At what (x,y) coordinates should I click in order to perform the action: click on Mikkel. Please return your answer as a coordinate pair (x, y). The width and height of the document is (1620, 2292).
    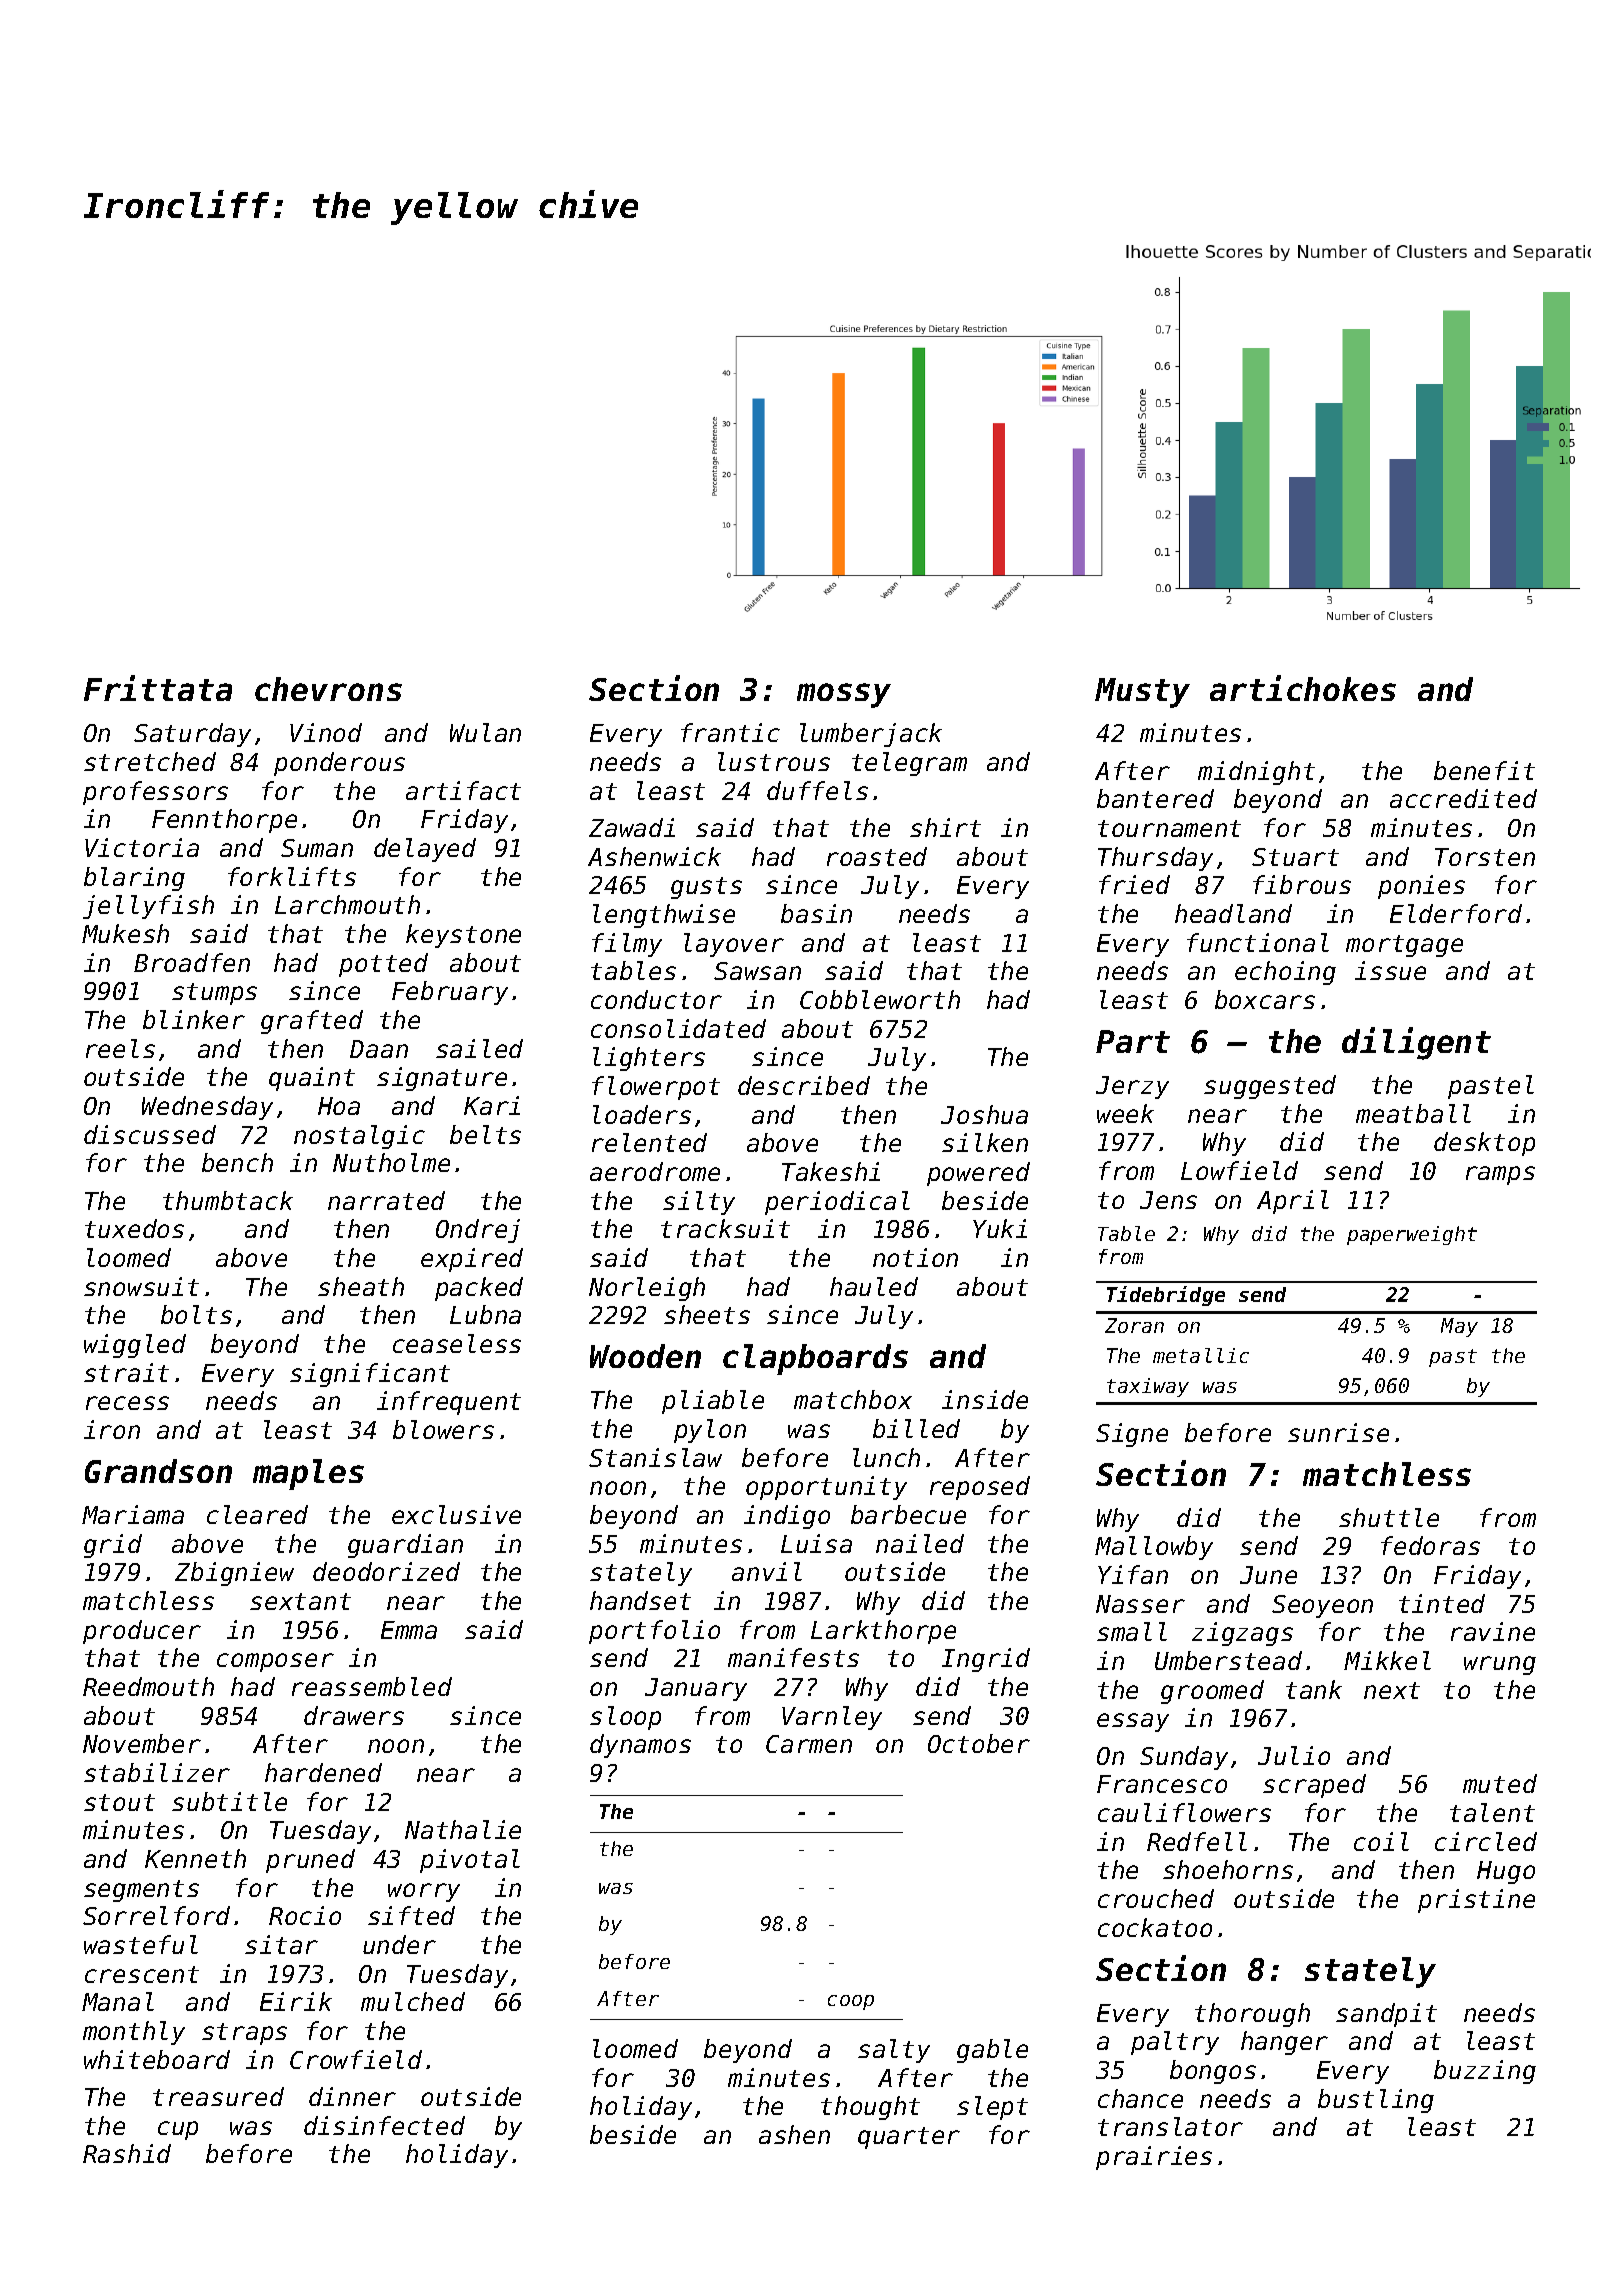
    Looking at the image, I should click on (1387, 1660).
